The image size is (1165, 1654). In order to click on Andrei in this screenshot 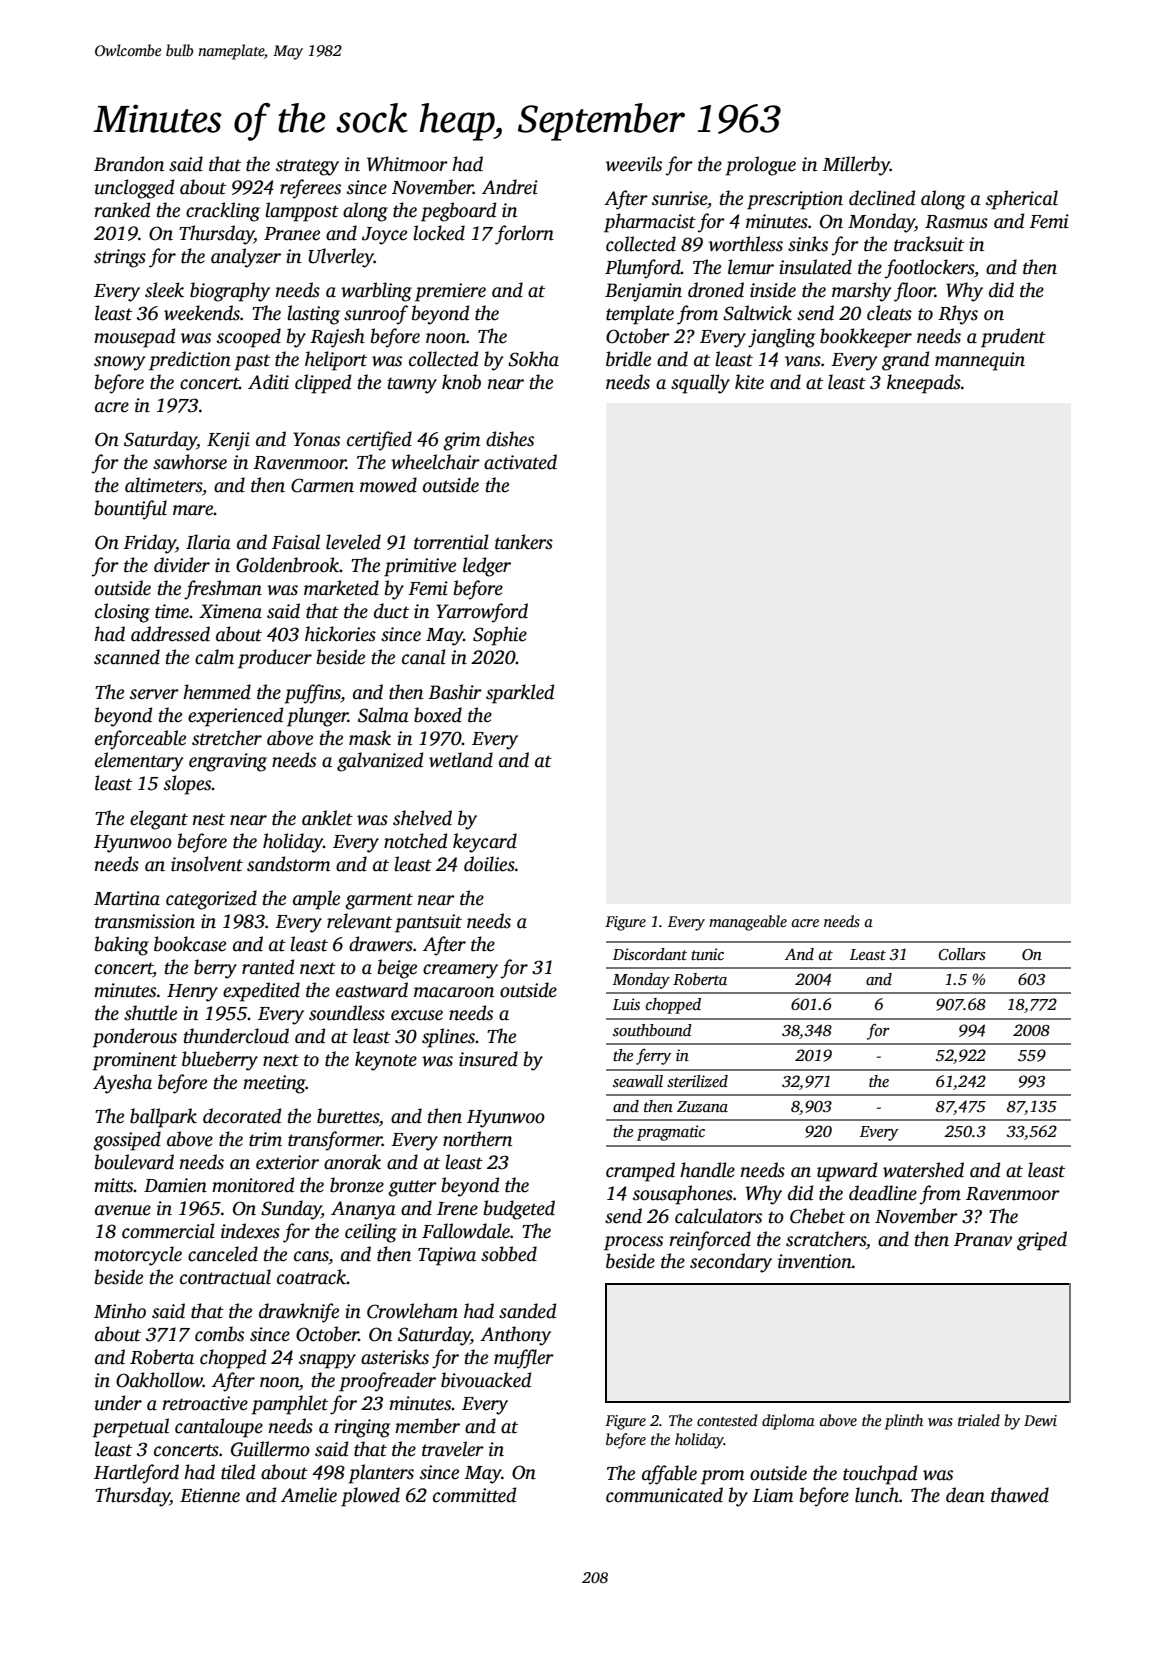, I will do `click(510, 187)`.
